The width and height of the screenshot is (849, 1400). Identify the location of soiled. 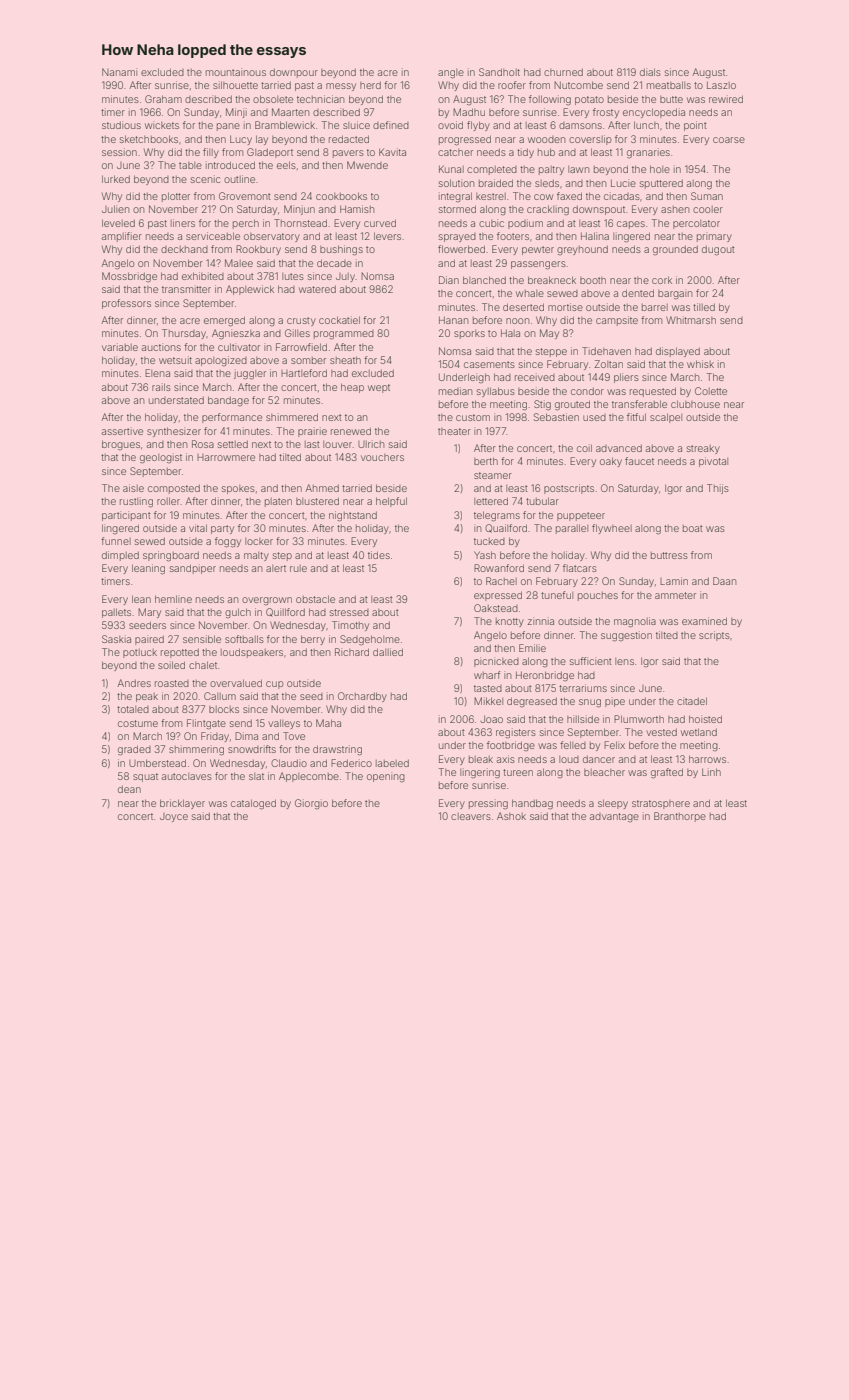
(171, 665).
